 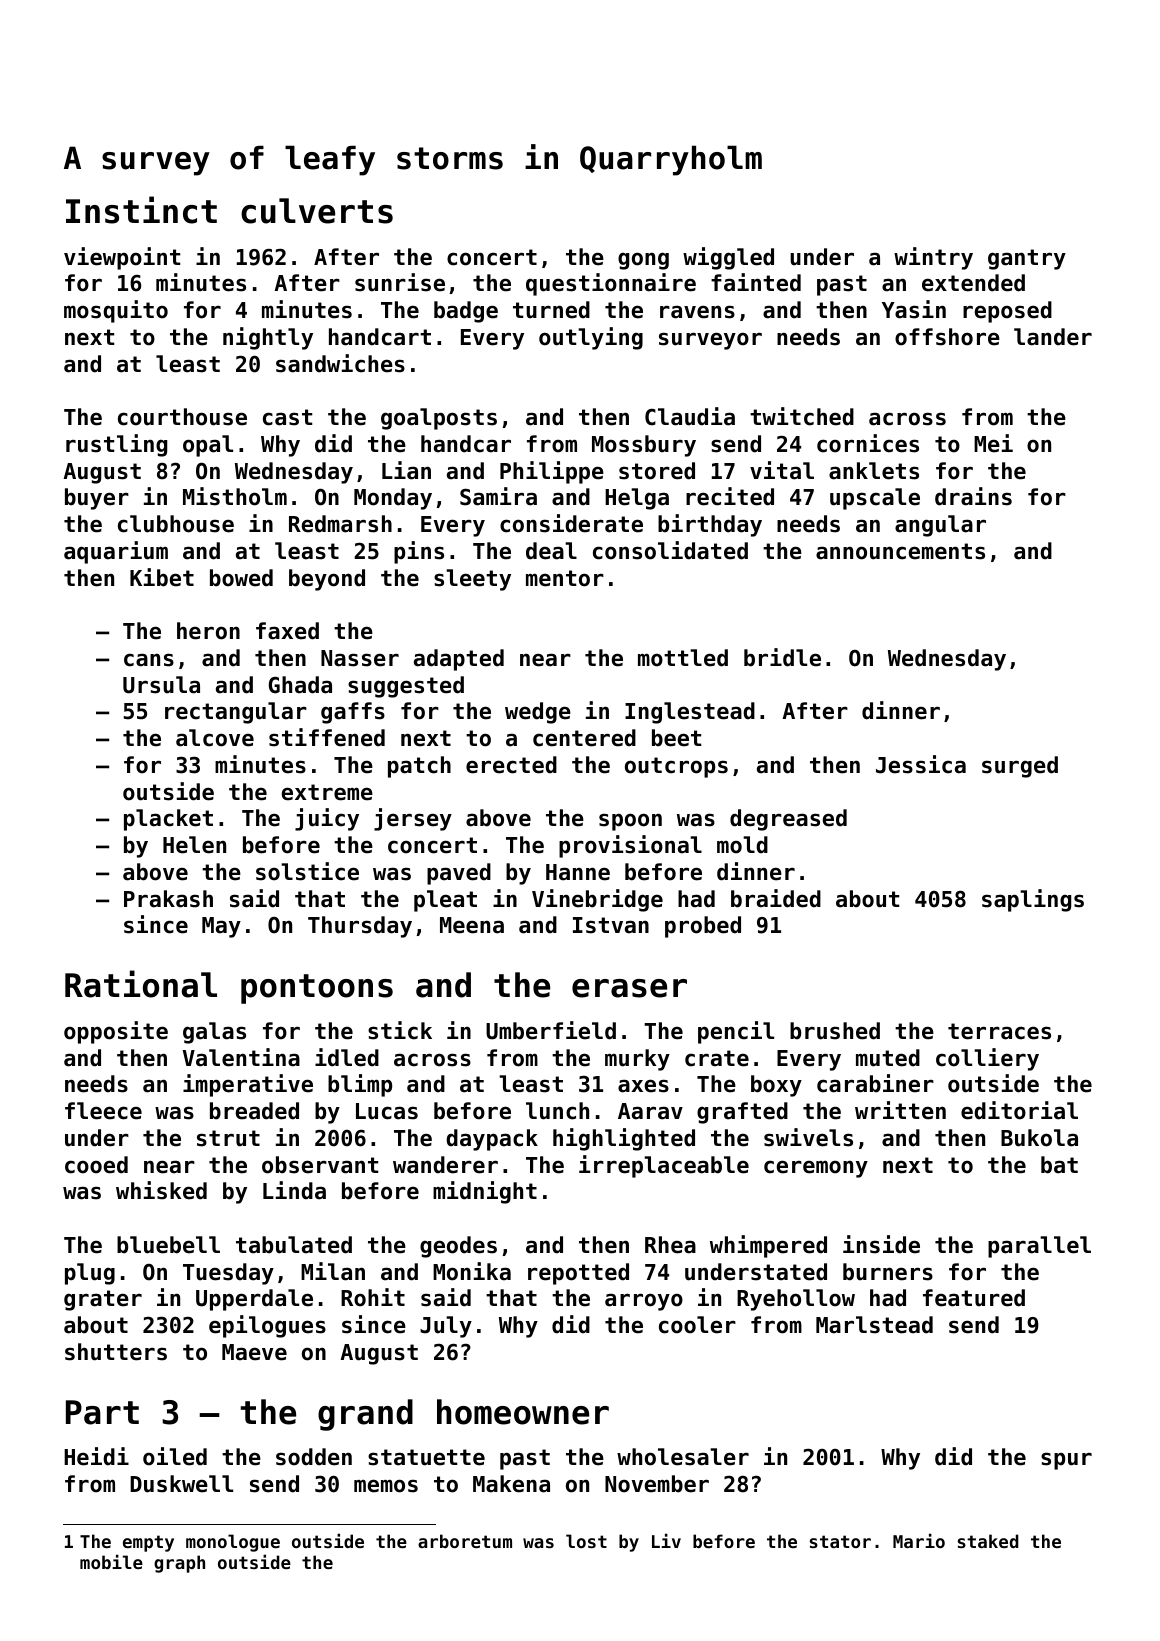 What do you see at coordinates (90, 1274) in the page?
I see `plug` at bounding box center [90, 1274].
